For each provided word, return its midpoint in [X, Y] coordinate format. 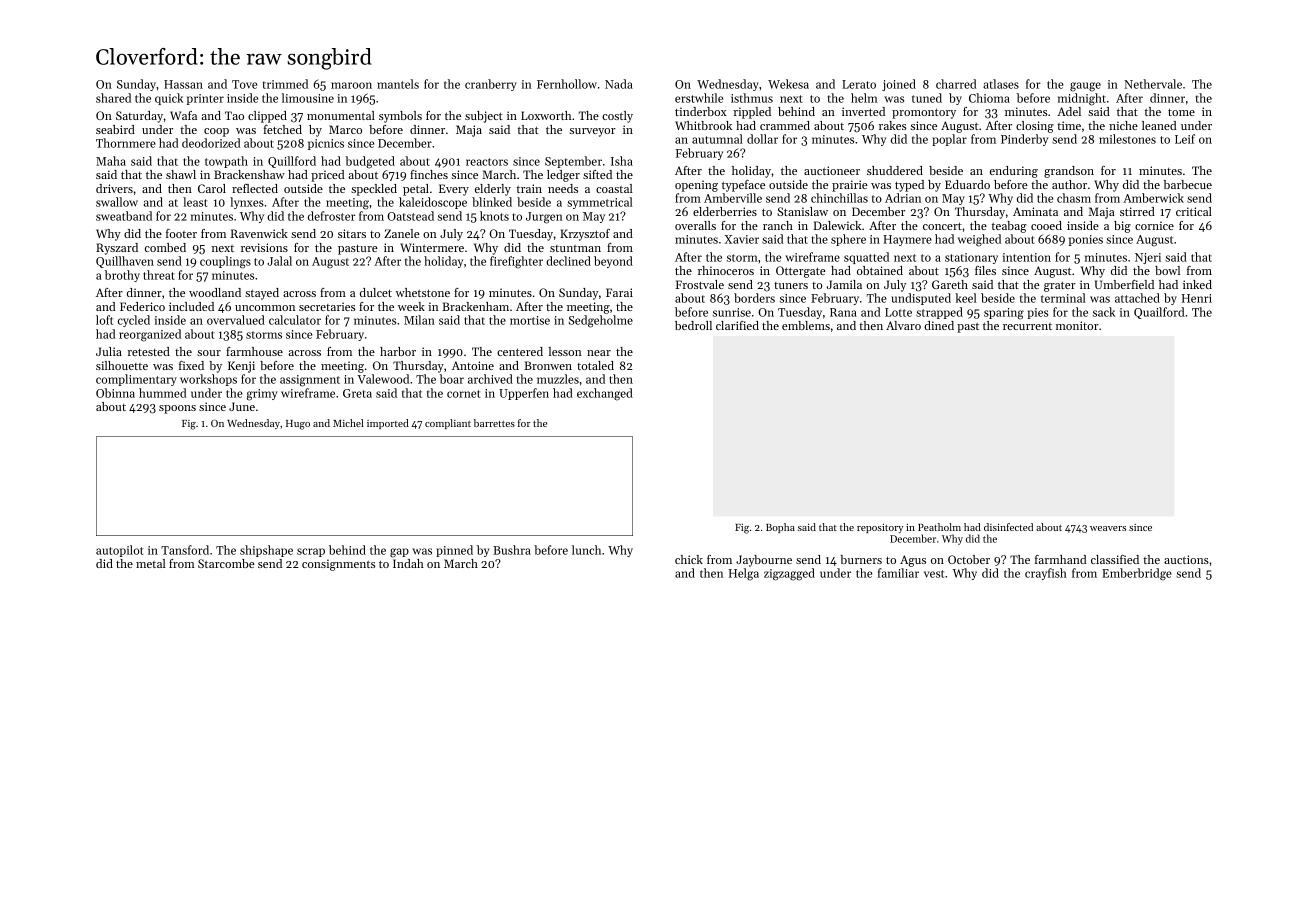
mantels [398, 84]
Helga [744, 574]
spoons [177, 409]
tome [1181, 112]
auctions [1186, 559]
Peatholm [939, 527]
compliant [448, 424]
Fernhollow [567, 84]
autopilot [119, 551]
